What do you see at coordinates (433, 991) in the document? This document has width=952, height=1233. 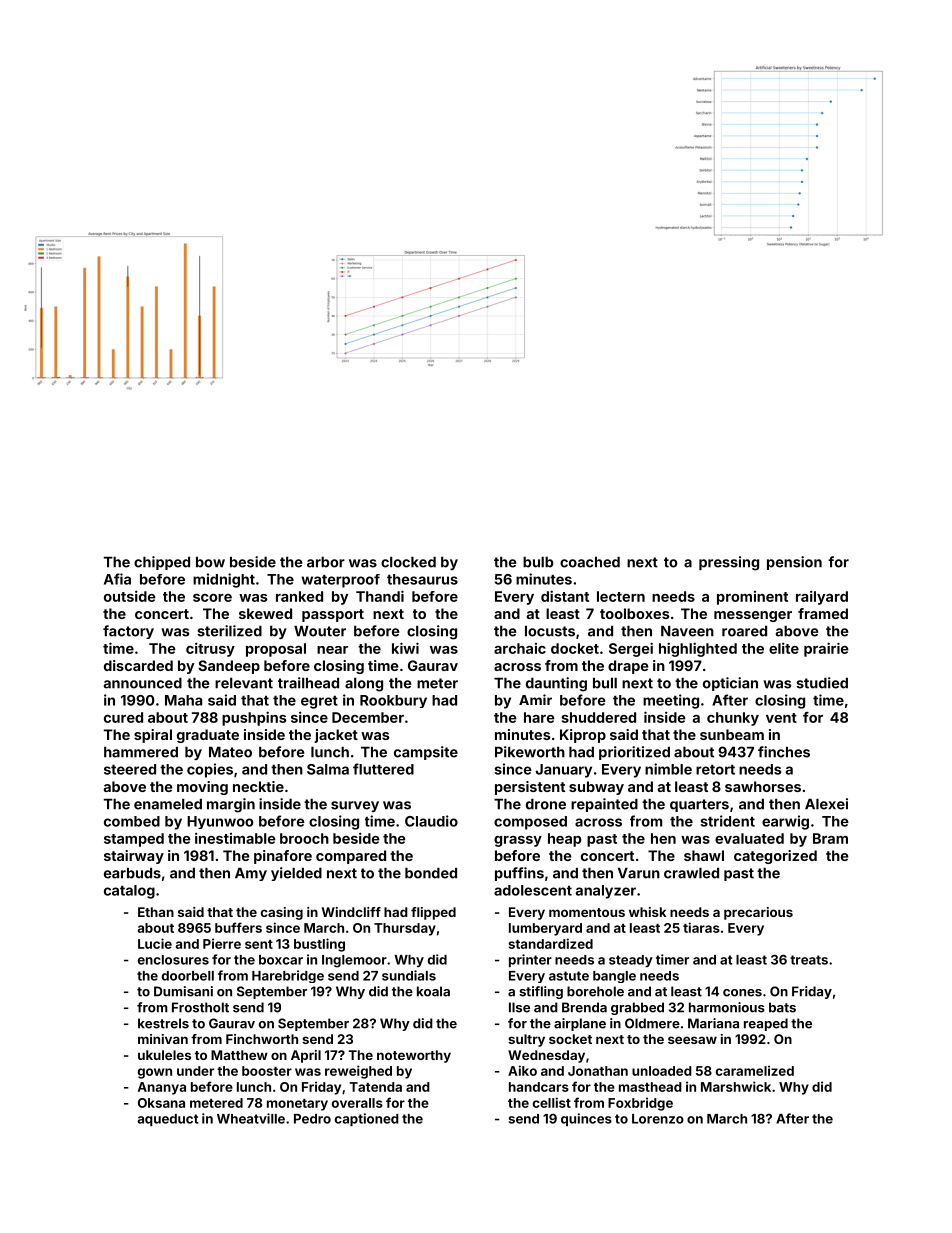 I see `koala` at bounding box center [433, 991].
